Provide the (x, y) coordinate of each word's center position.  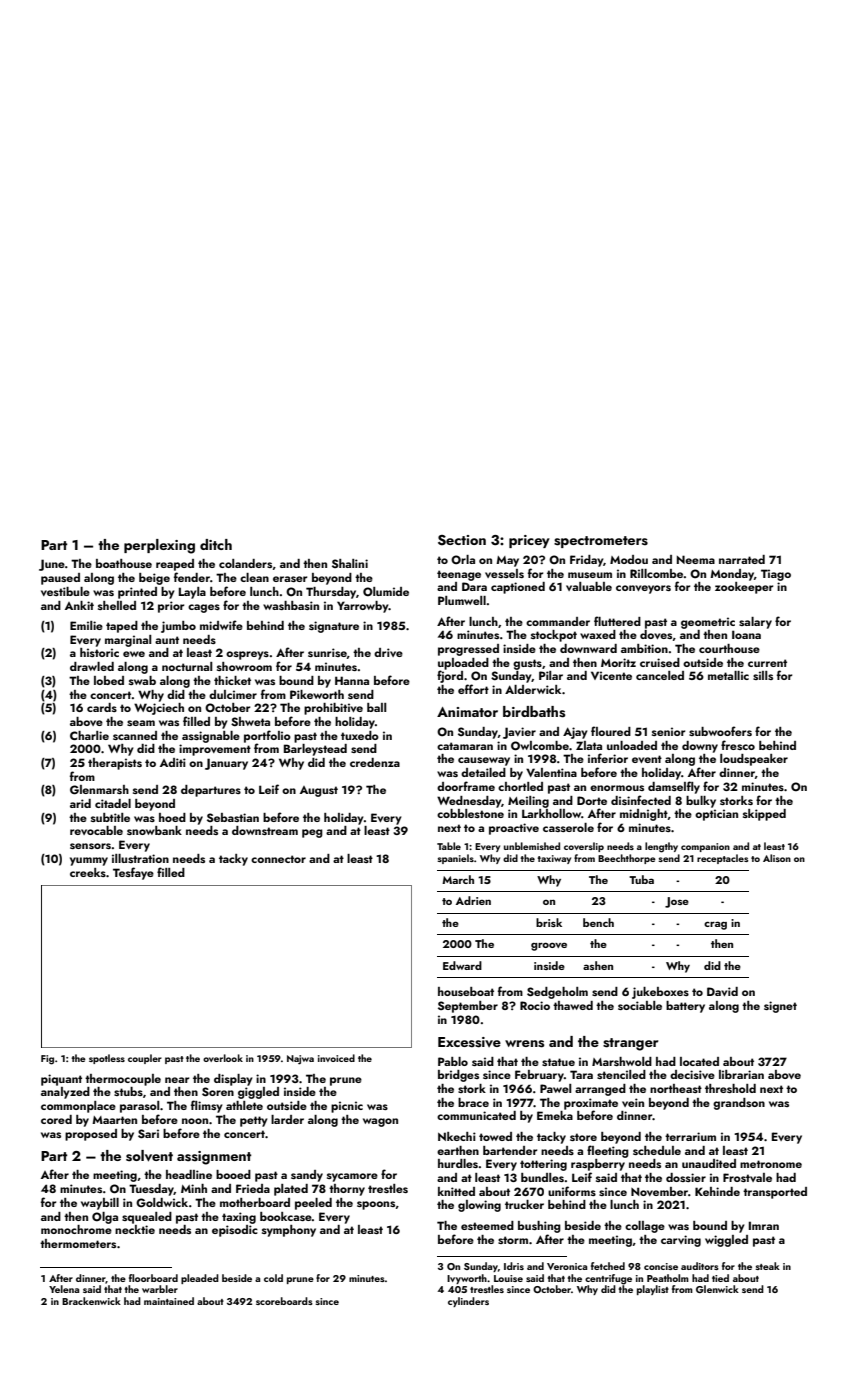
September (468, 1007)
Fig (47, 1060)
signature (334, 627)
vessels (504, 573)
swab (142, 680)
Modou (629, 559)
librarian (741, 1074)
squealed (147, 1218)
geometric (708, 623)
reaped (175, 565)
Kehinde (717, 1191)
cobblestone (470, 813)
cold (273, 1278)
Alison (777, 858)
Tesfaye (133, 873)
